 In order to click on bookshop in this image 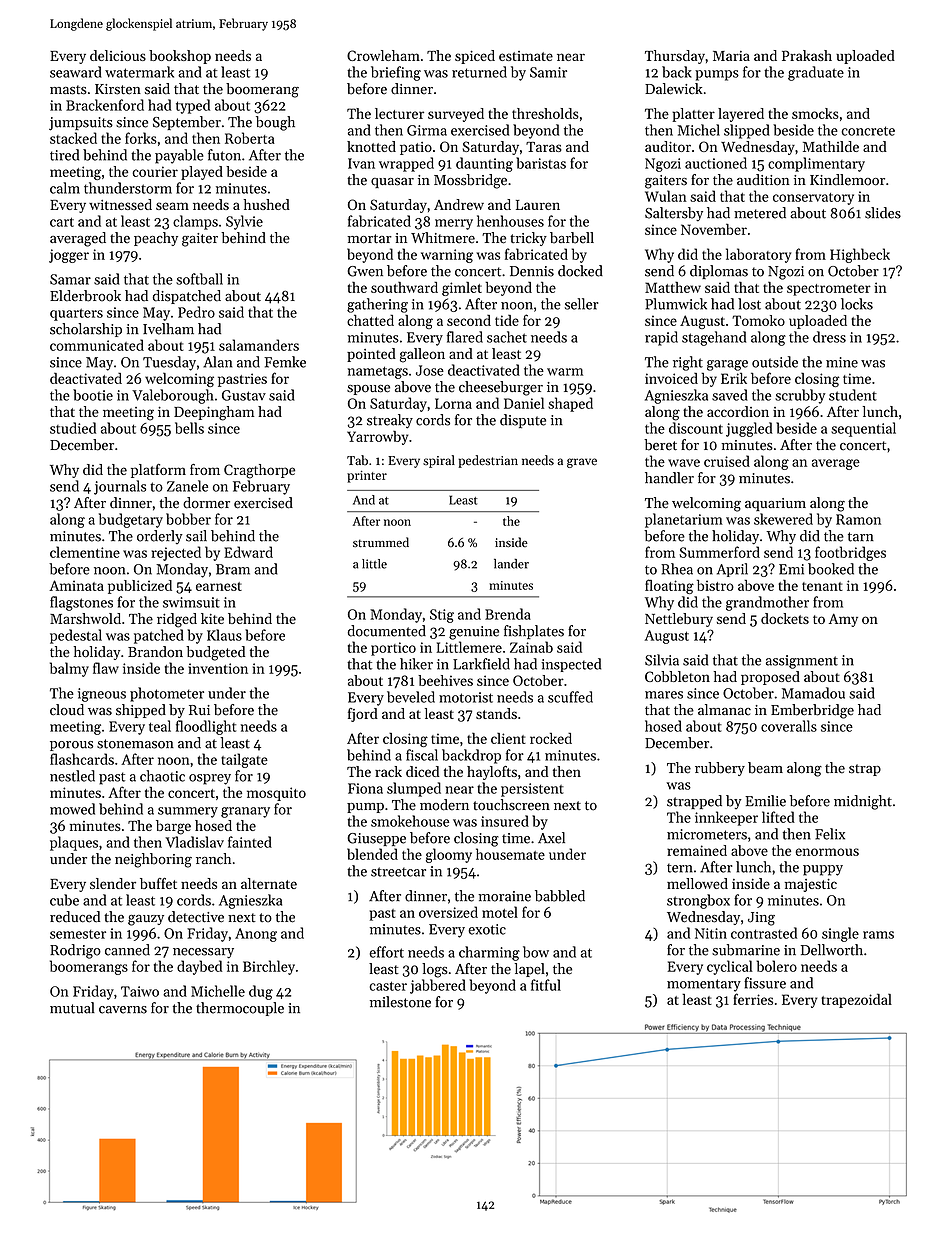, I will do `click(180, 57)`.
